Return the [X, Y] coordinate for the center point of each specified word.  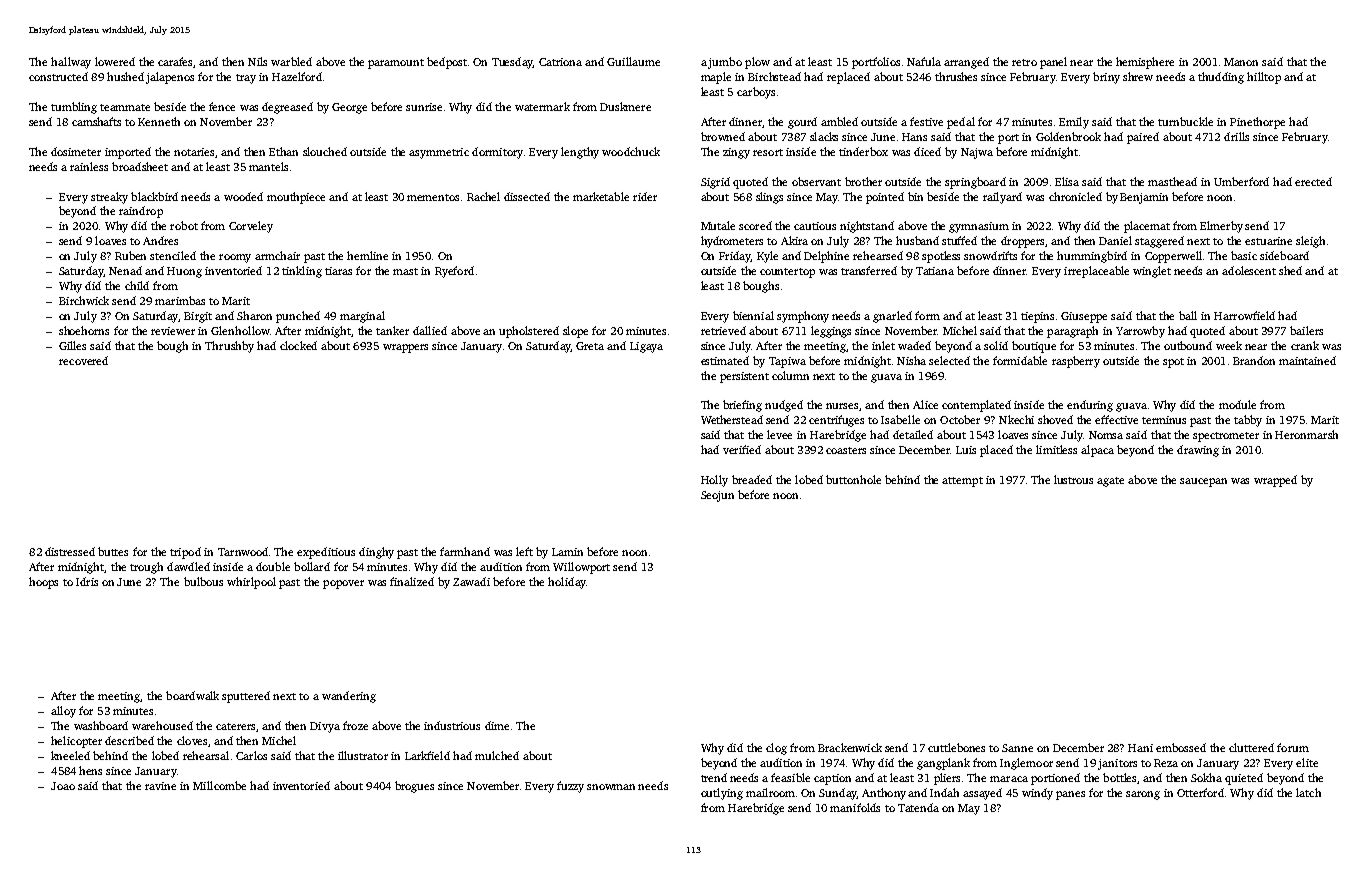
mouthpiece [296, 198]
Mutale [718, 225]
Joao [63, 786]
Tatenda [918, 807]
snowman [611, 787]
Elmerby [1221, 227]
